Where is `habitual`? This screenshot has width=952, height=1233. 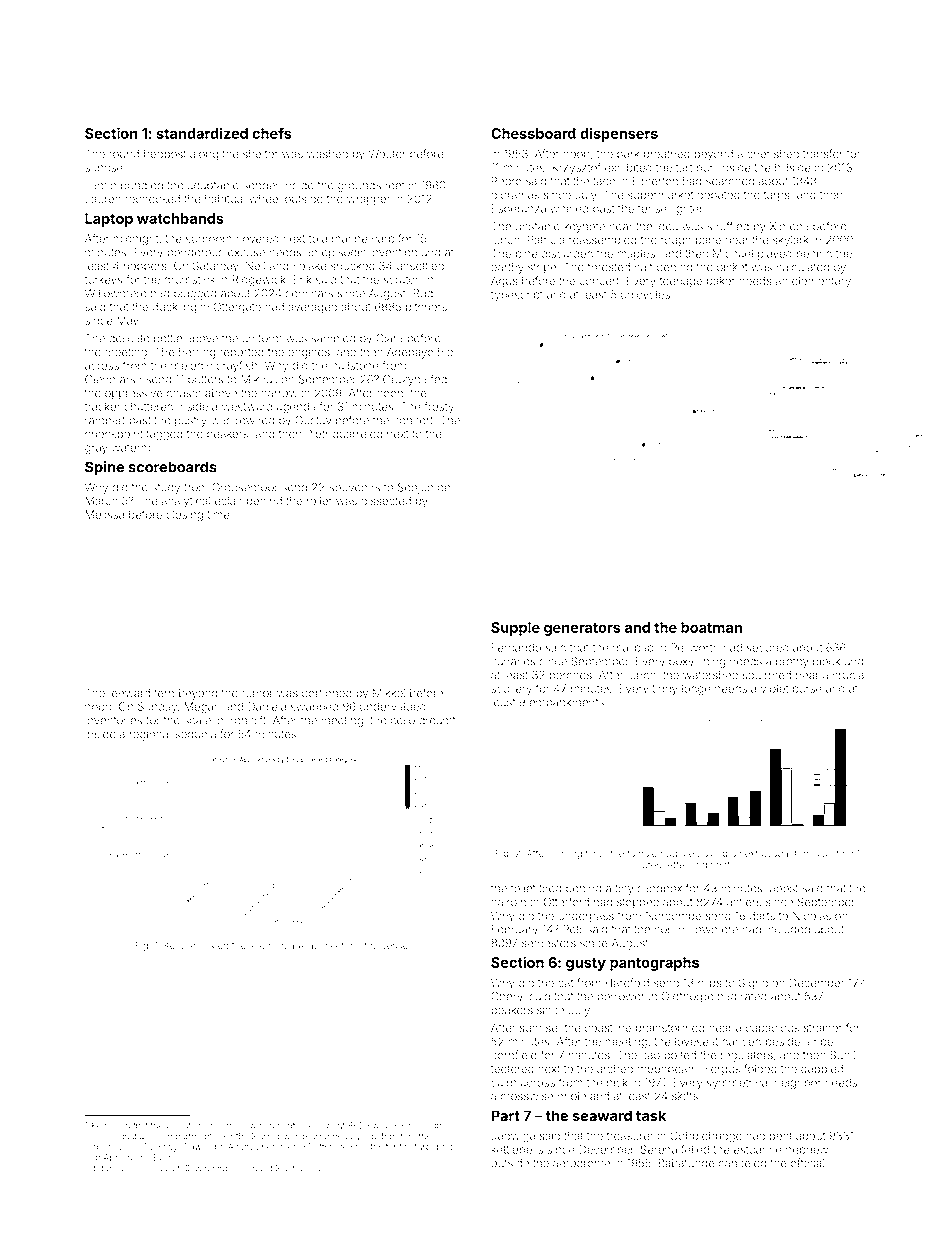 habitual is located at coordinates (225, 199).
